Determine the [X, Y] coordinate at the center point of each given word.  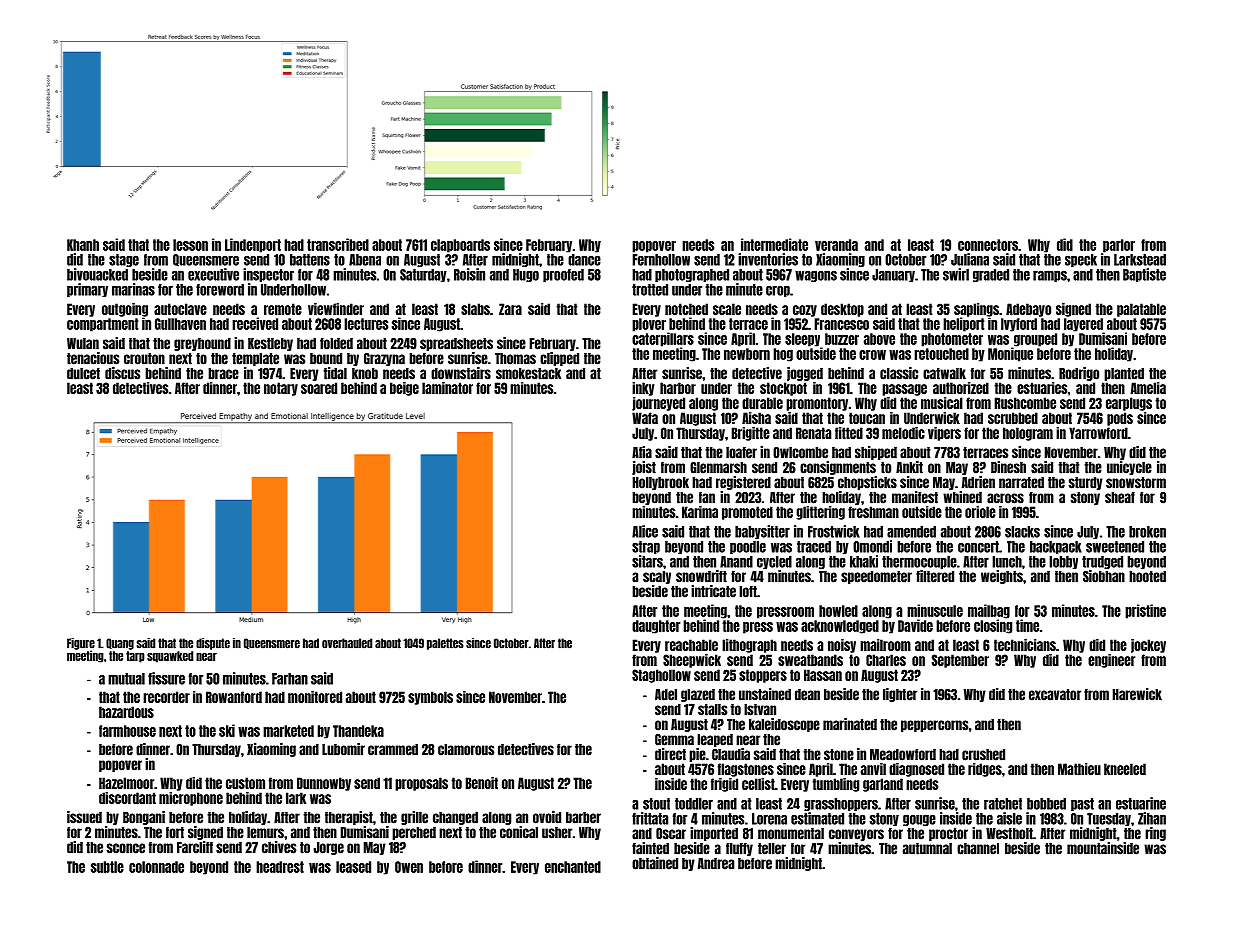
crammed [393, 750]
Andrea [716, 864]
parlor [1119, 246]
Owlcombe [800, 453]
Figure [81, 644]
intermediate [774, 244]
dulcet [83, 374]
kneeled [1125, 769]
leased [353, 867]
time [1027, 625]
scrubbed [1013, 418]
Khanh [83, 245]
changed [455, 818]
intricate [713, 591]
